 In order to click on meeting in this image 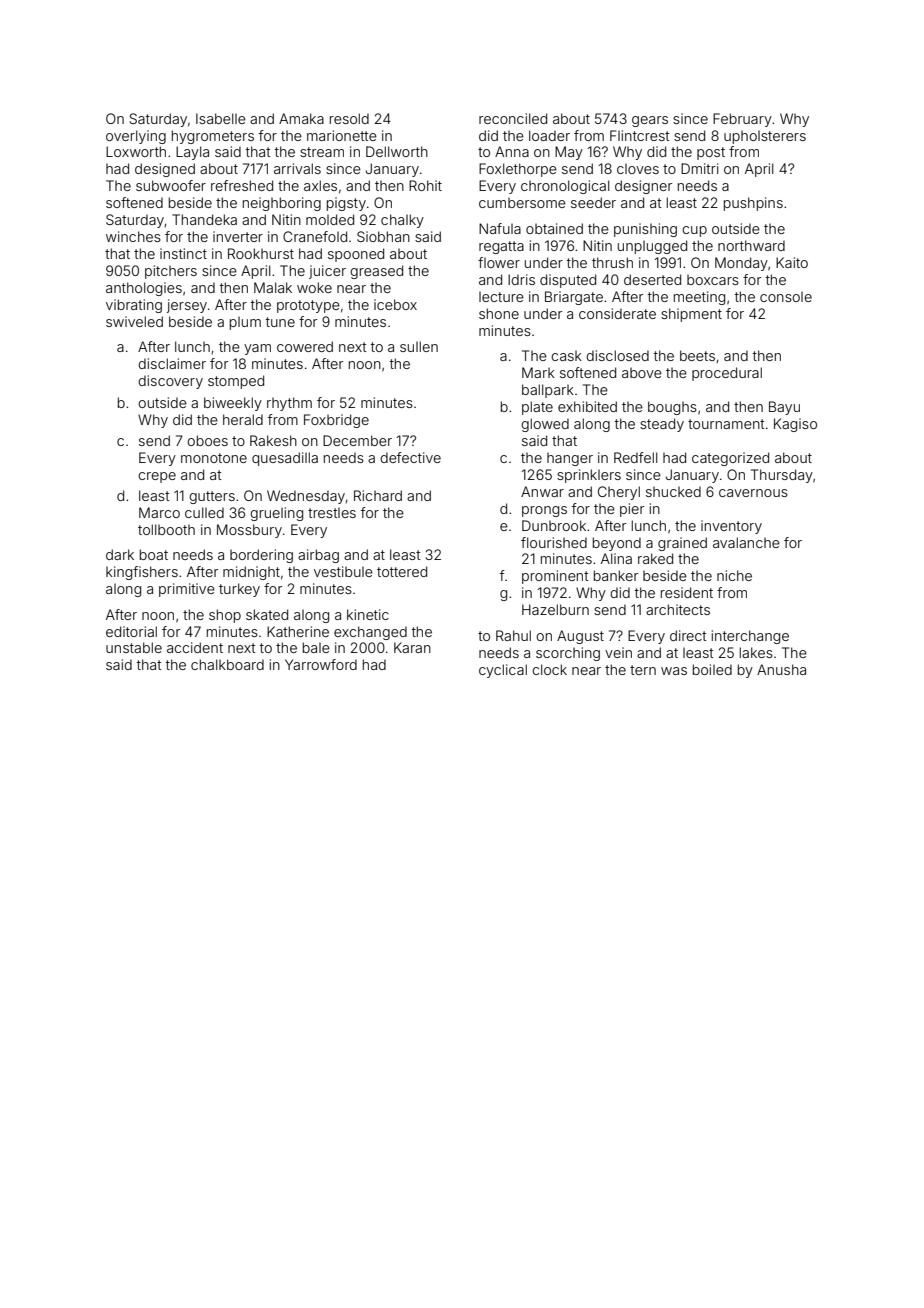, I will do `click(699, 298)`.
